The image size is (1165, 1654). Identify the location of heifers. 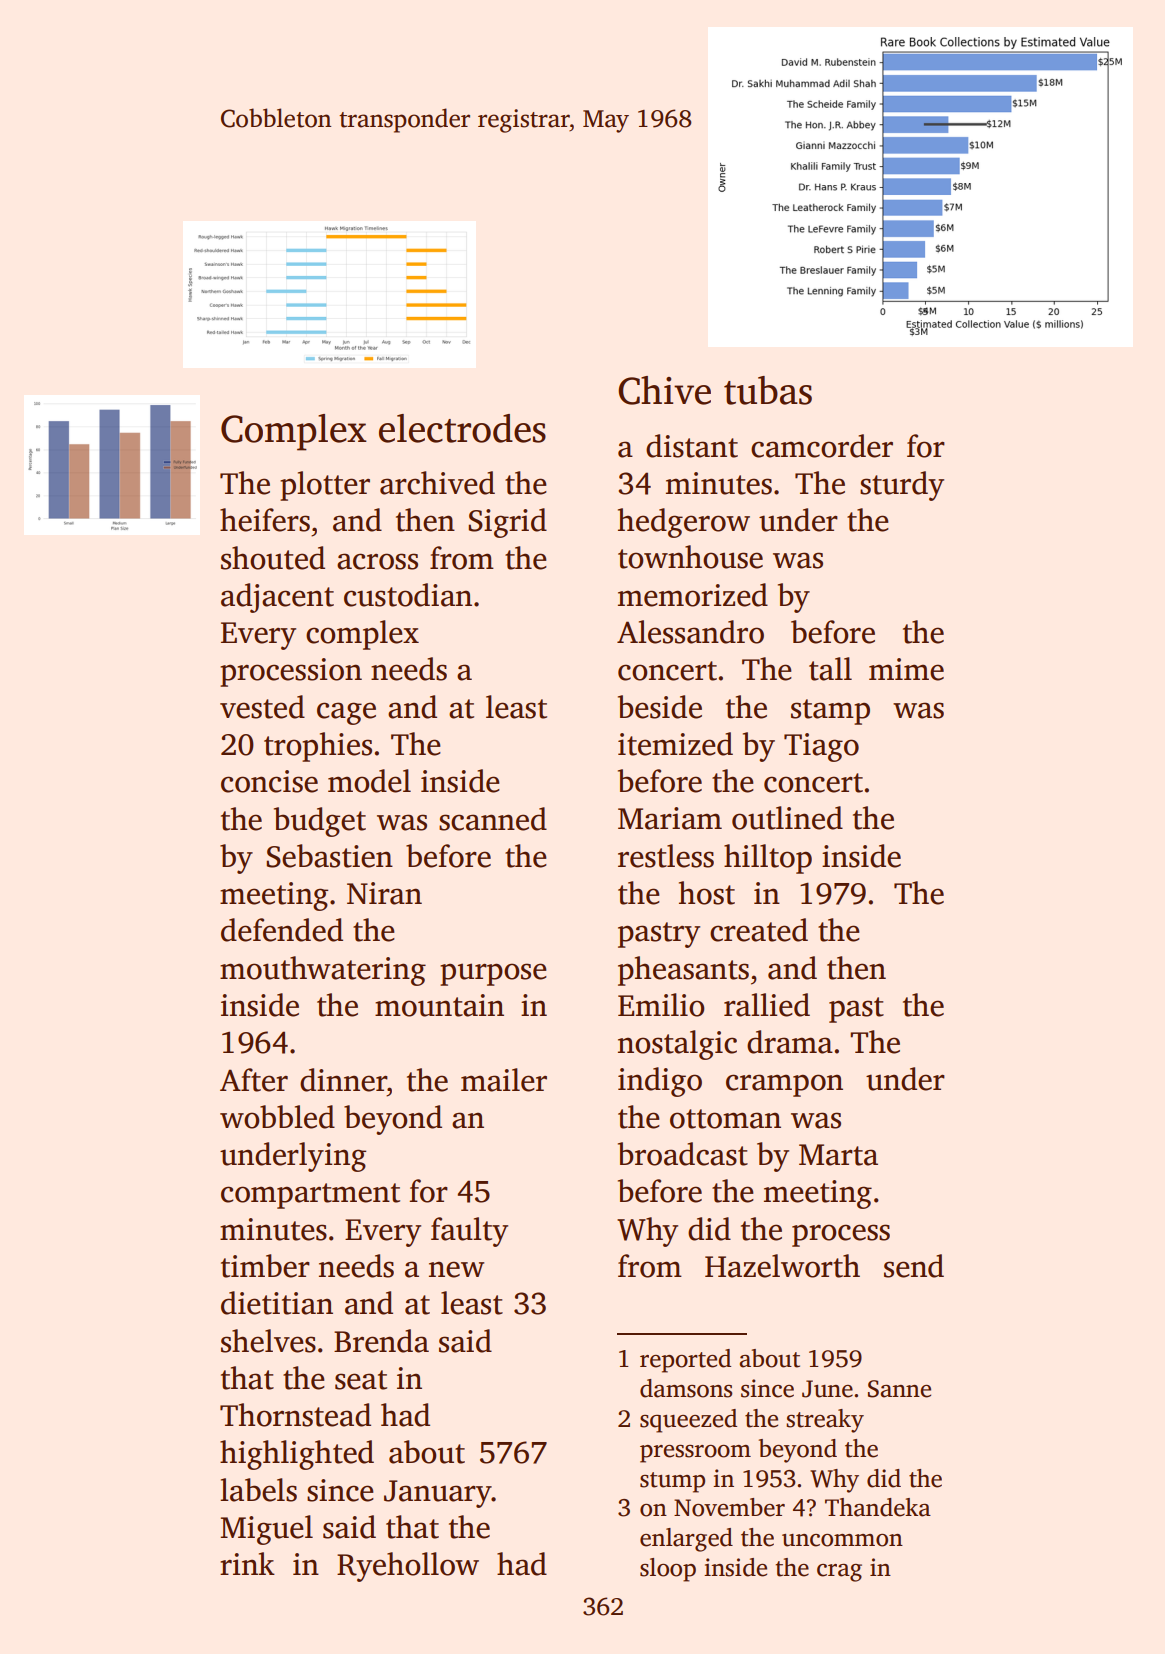
(265, 520).
